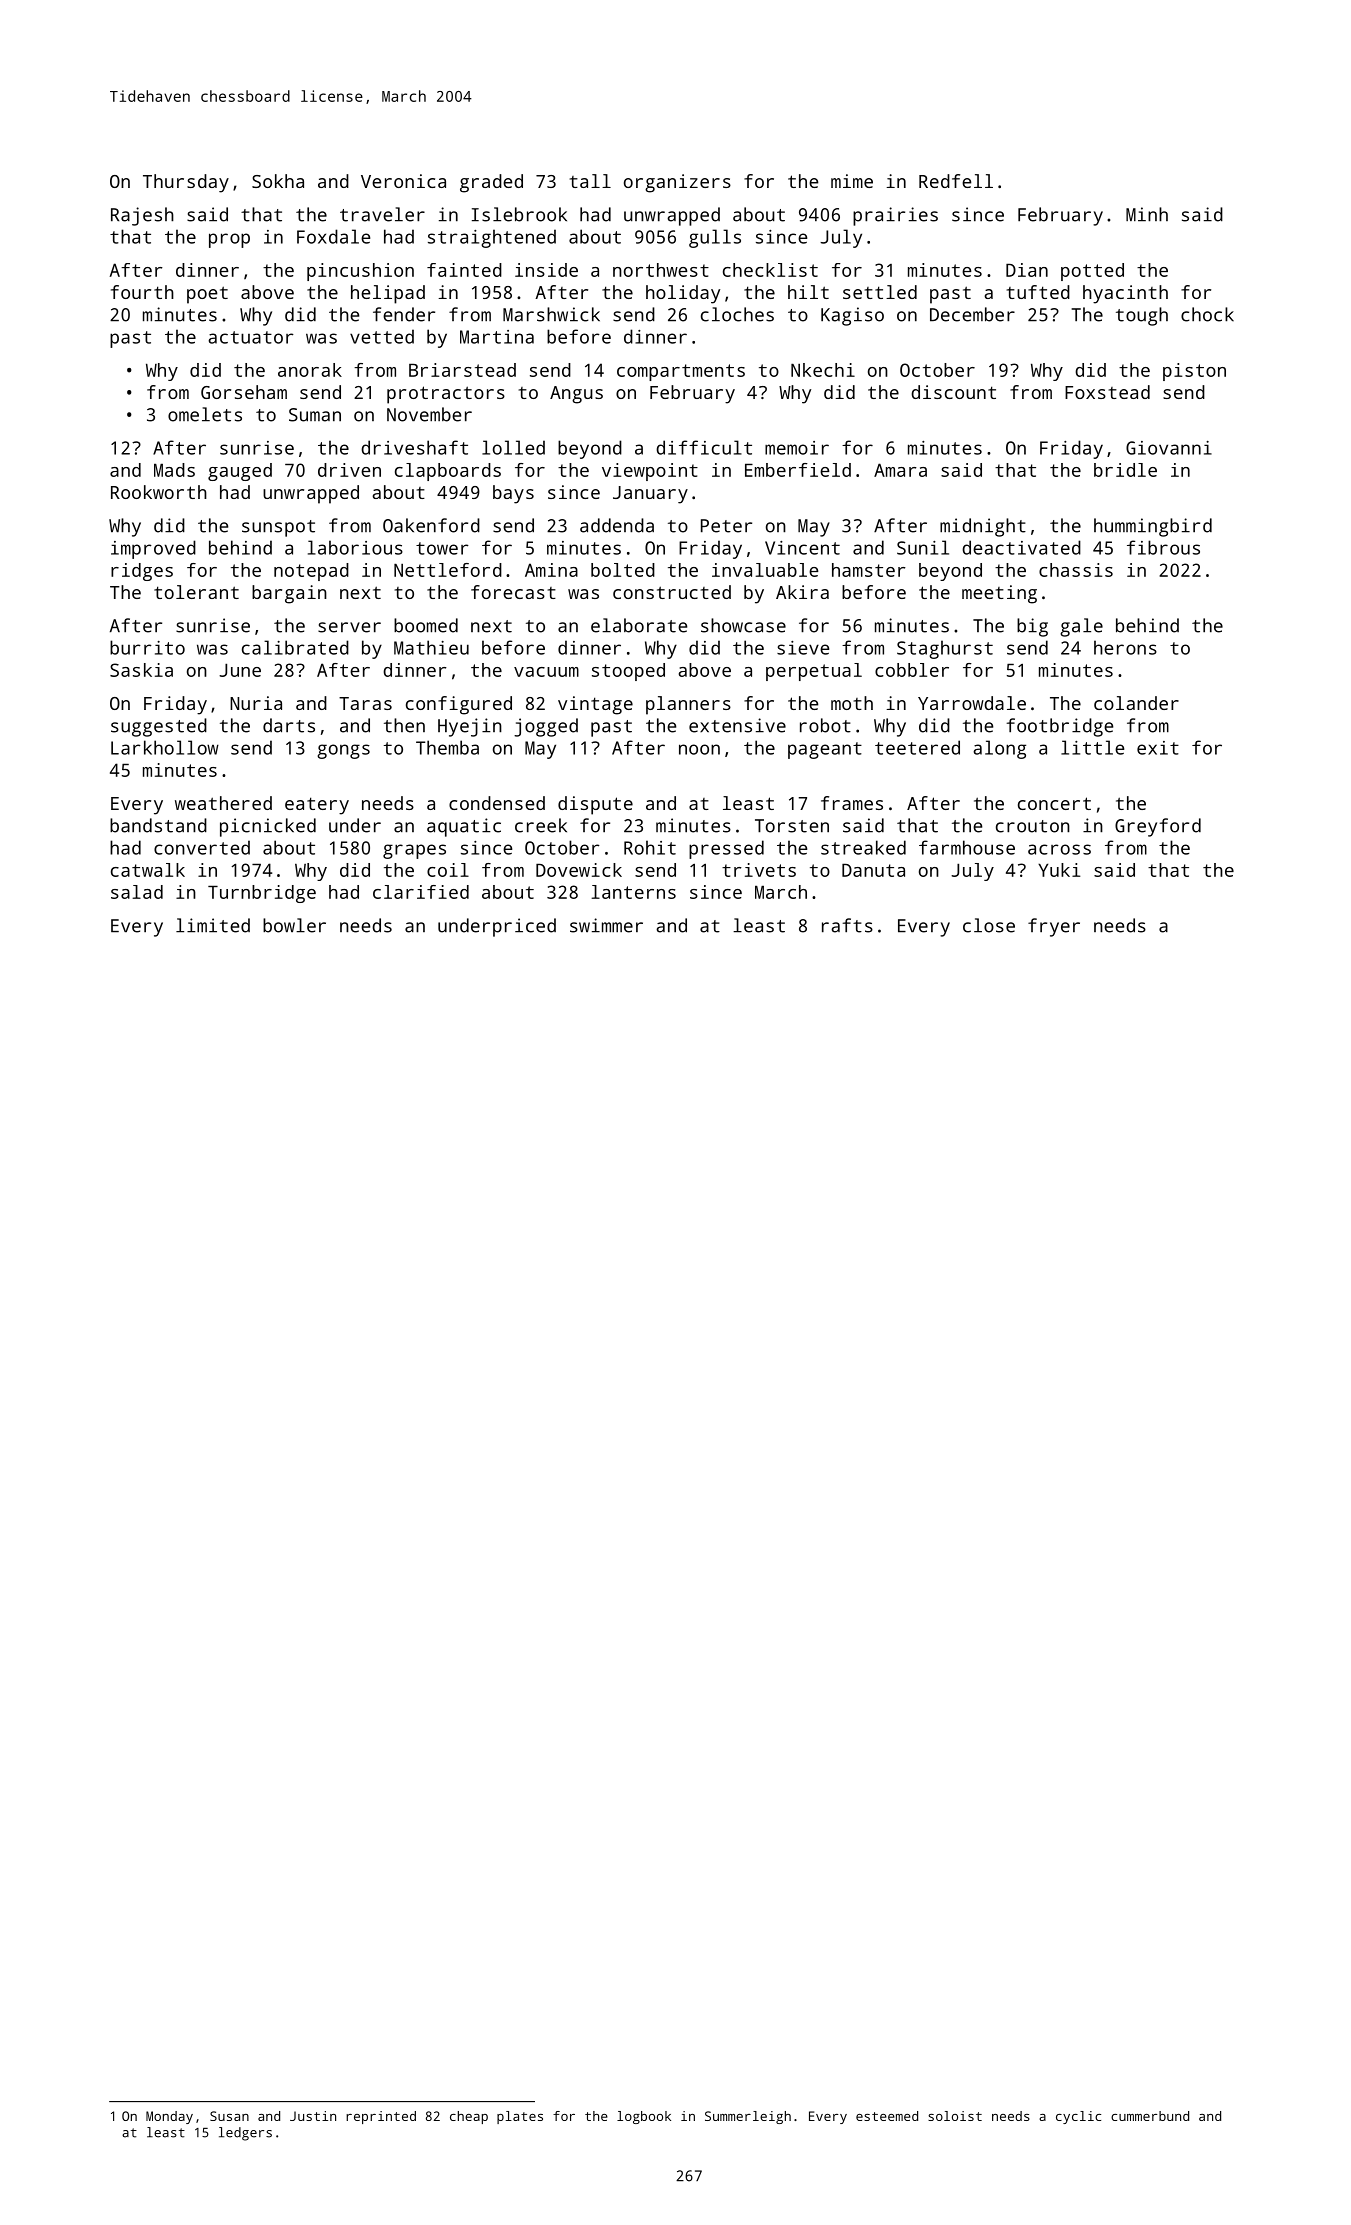  Describe the element at coordinates (688, 705) in the screenshot. I see `planners` at that location.
